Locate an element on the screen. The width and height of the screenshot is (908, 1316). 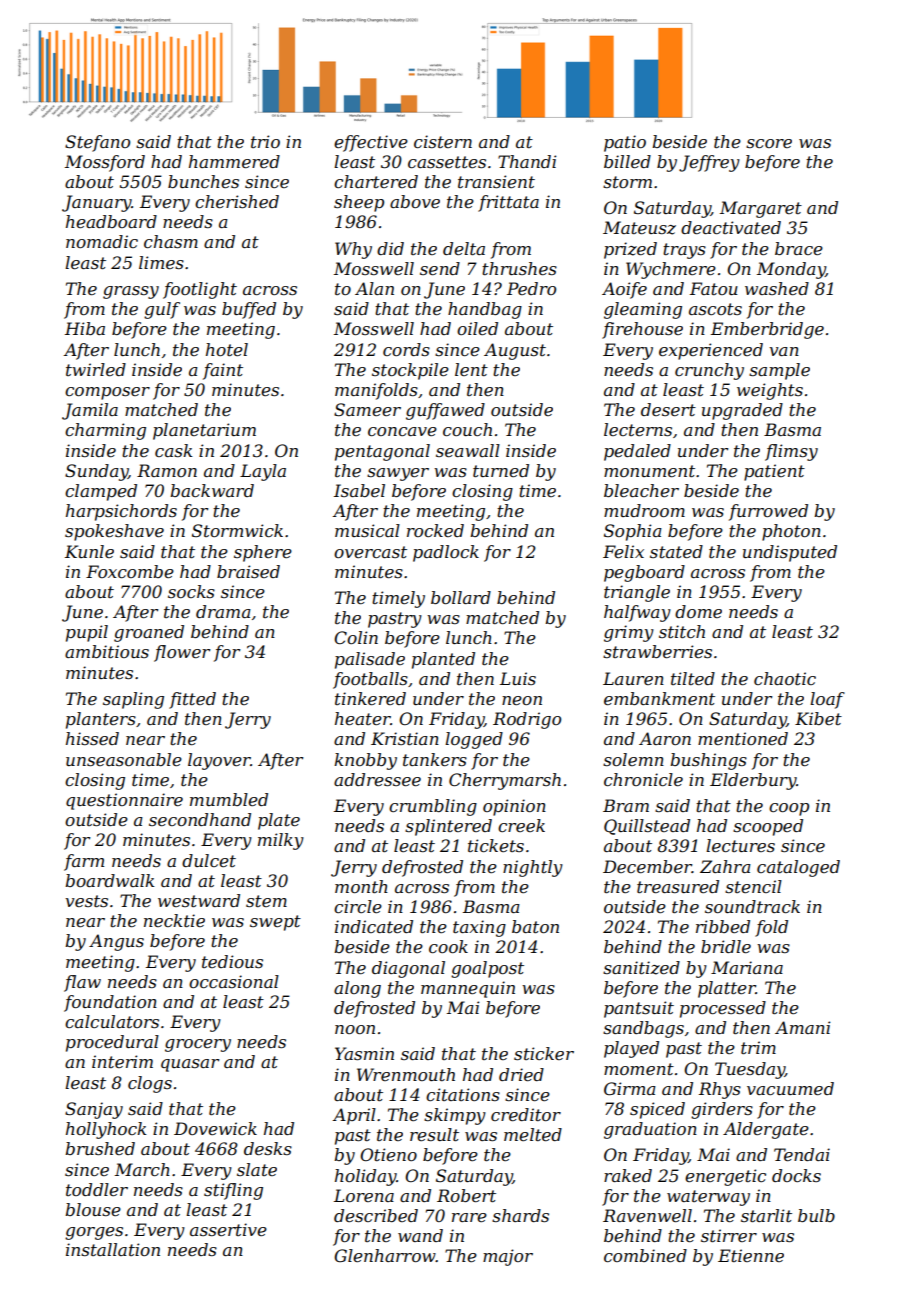
Jamila is located at coordinates (90, 411).
